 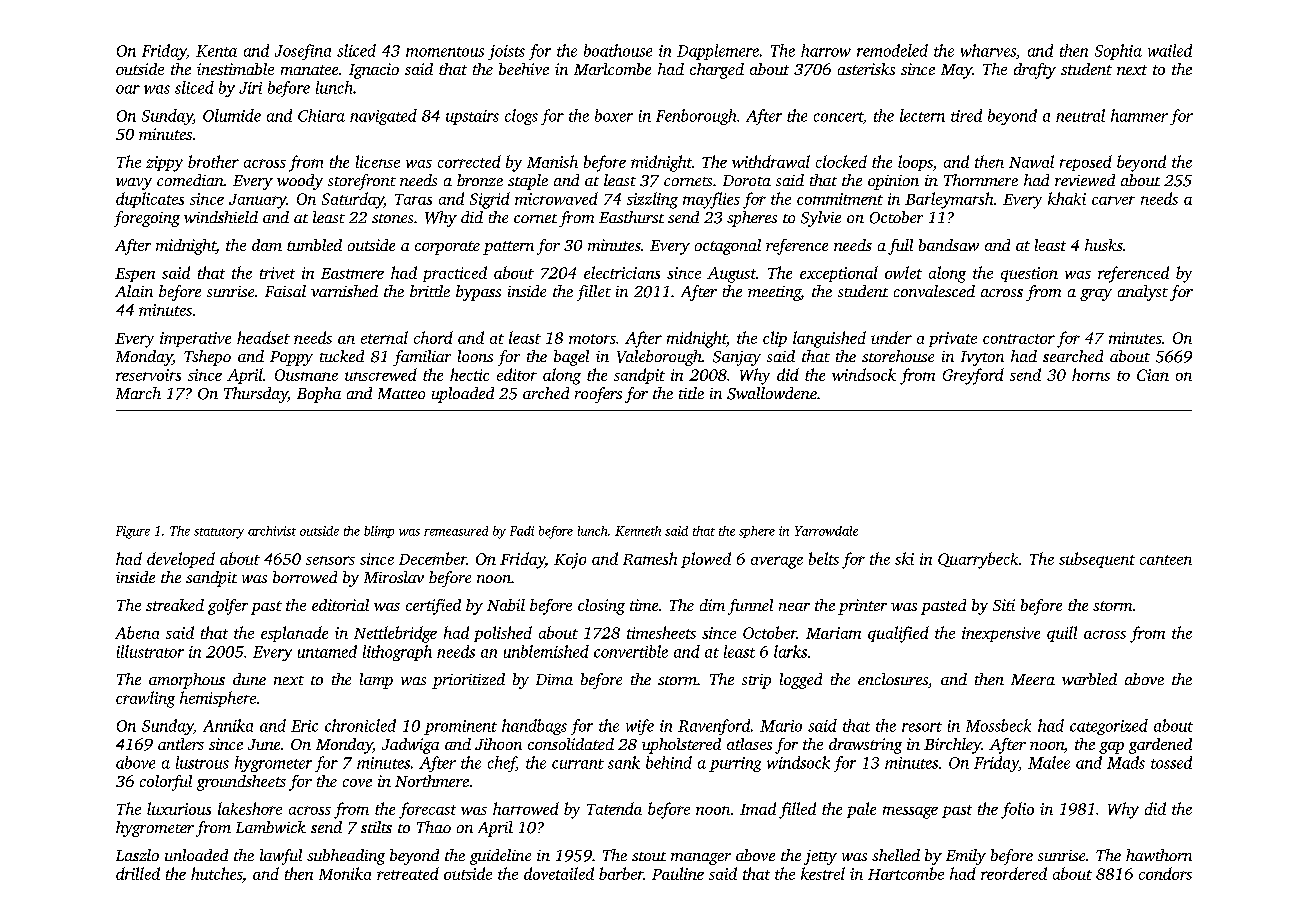 What do you see at coordinates (554, 679) in the page?
I see `Dima` at bounding box center [554, 679].
